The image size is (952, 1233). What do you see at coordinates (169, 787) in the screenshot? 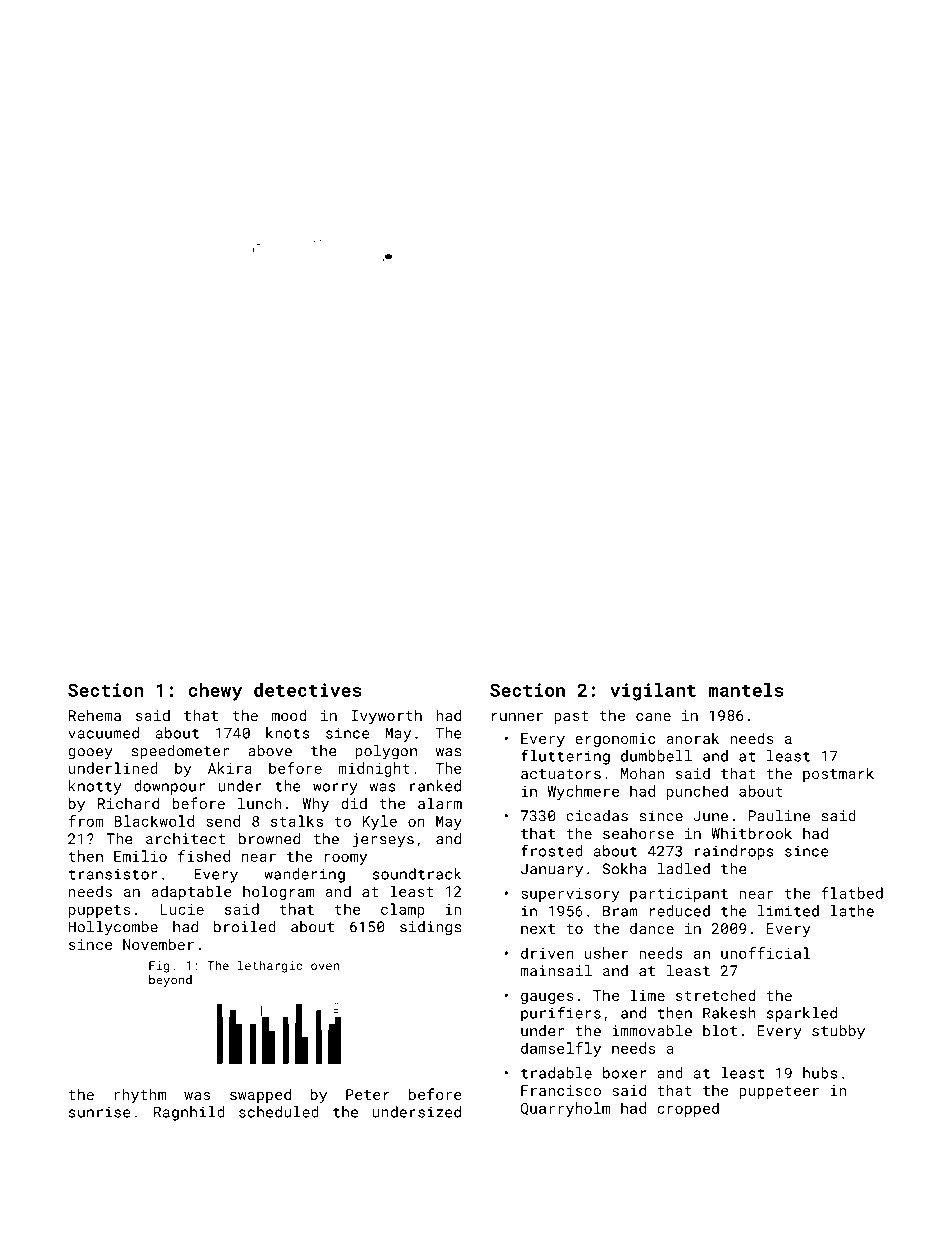
I see `downpour` at bounding box center [169, 787].
